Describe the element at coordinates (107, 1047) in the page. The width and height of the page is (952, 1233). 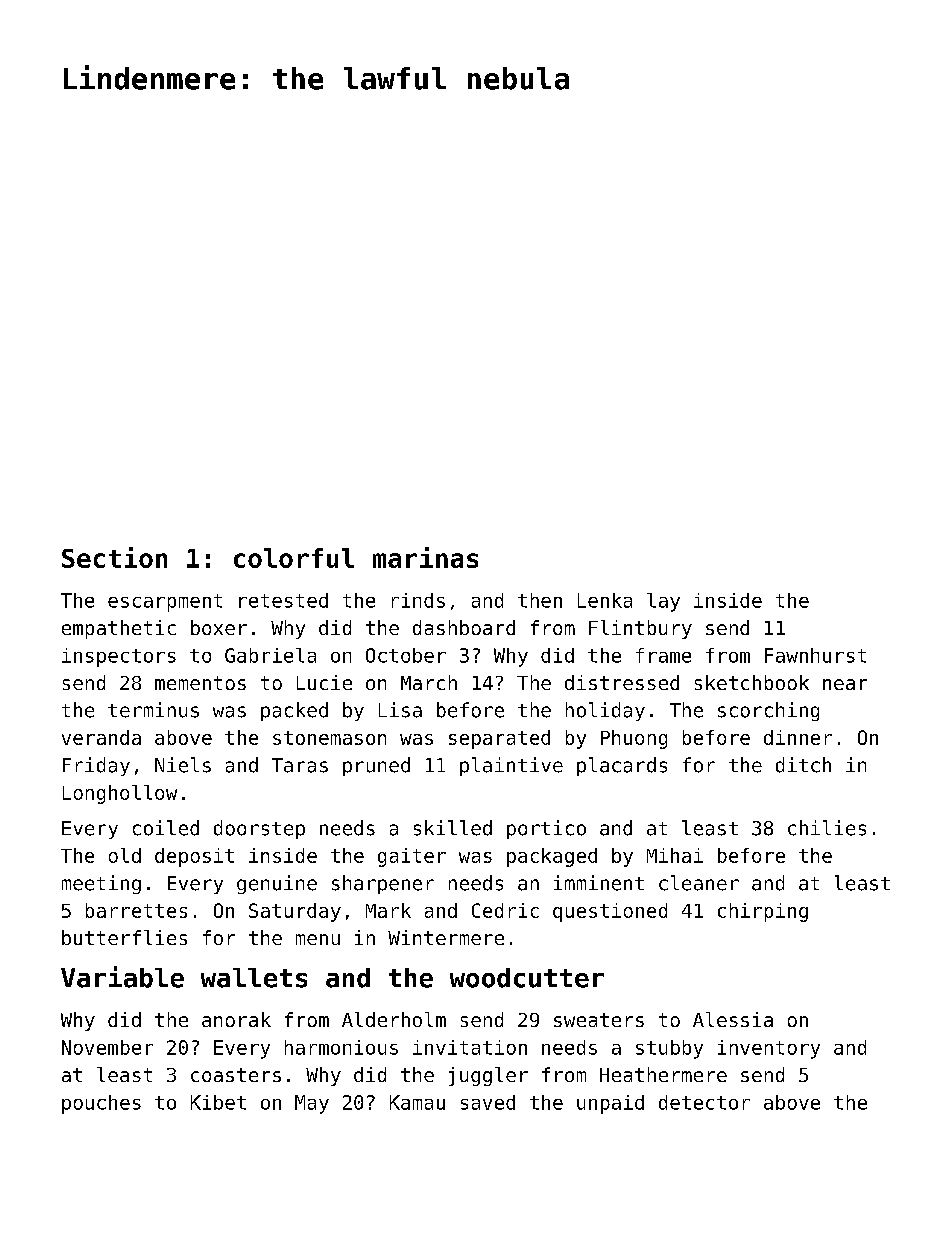
I see `November` at that location.
